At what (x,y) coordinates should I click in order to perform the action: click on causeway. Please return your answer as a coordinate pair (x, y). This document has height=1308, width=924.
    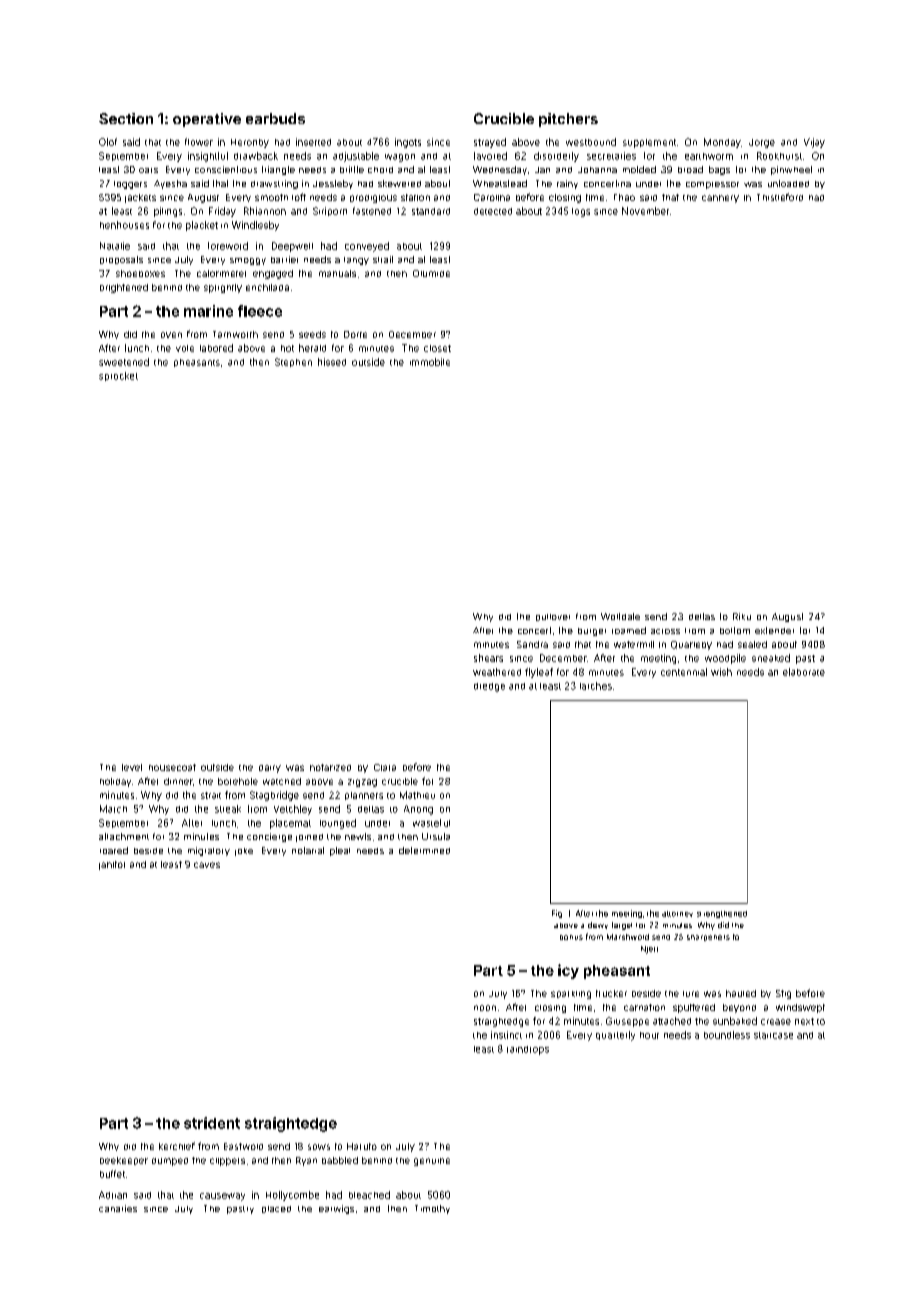
    Looking at the image, I should click on (222, 1197).
